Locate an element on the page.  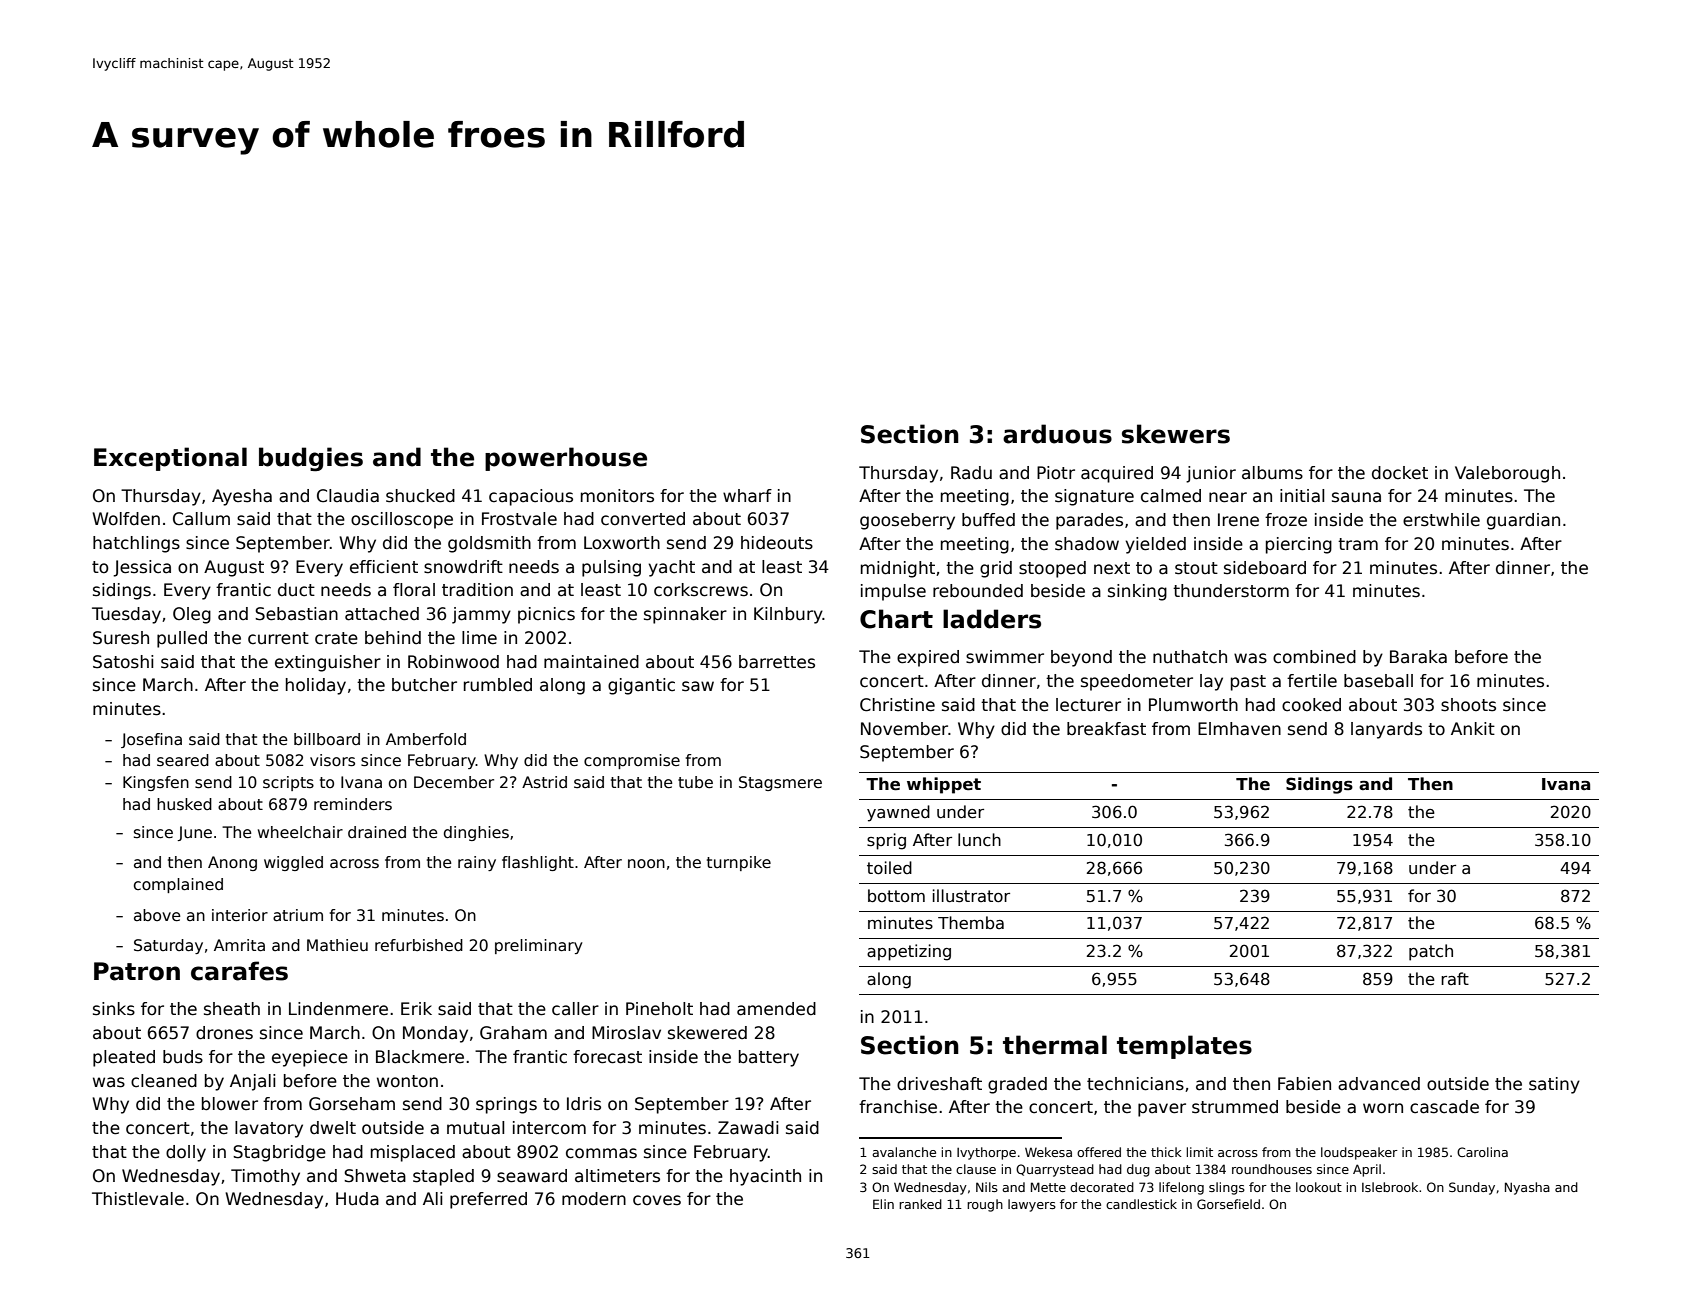
Ivythorpe is located at coordinates (986, 1153).
